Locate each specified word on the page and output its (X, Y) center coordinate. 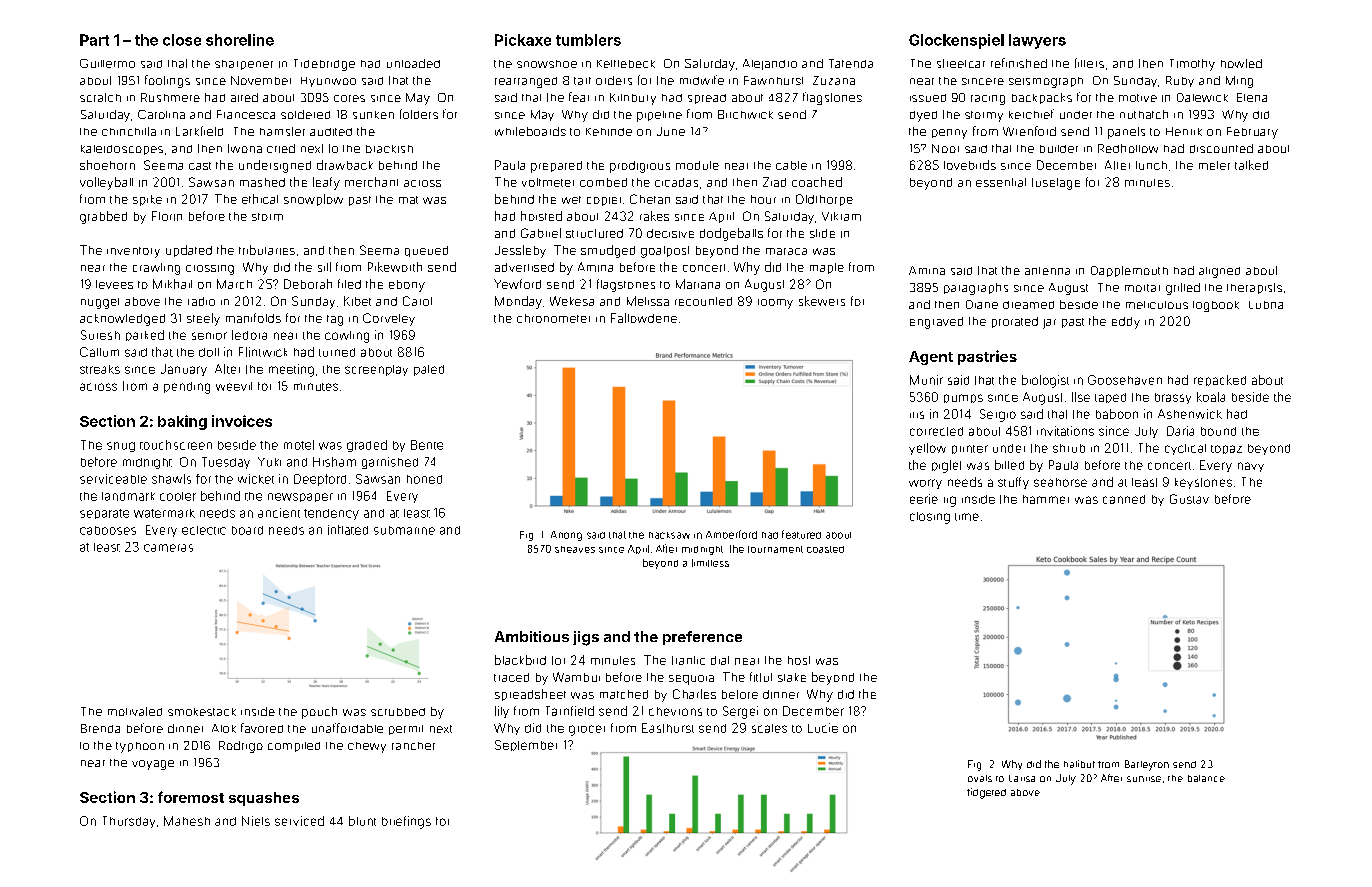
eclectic (204, 530)
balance (1206, 778)
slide (822, 233)
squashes (264, 799)
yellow (927, 449)
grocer (587, 730)
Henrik (1184, 131)
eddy (1126, 323)
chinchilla (129, 131)
